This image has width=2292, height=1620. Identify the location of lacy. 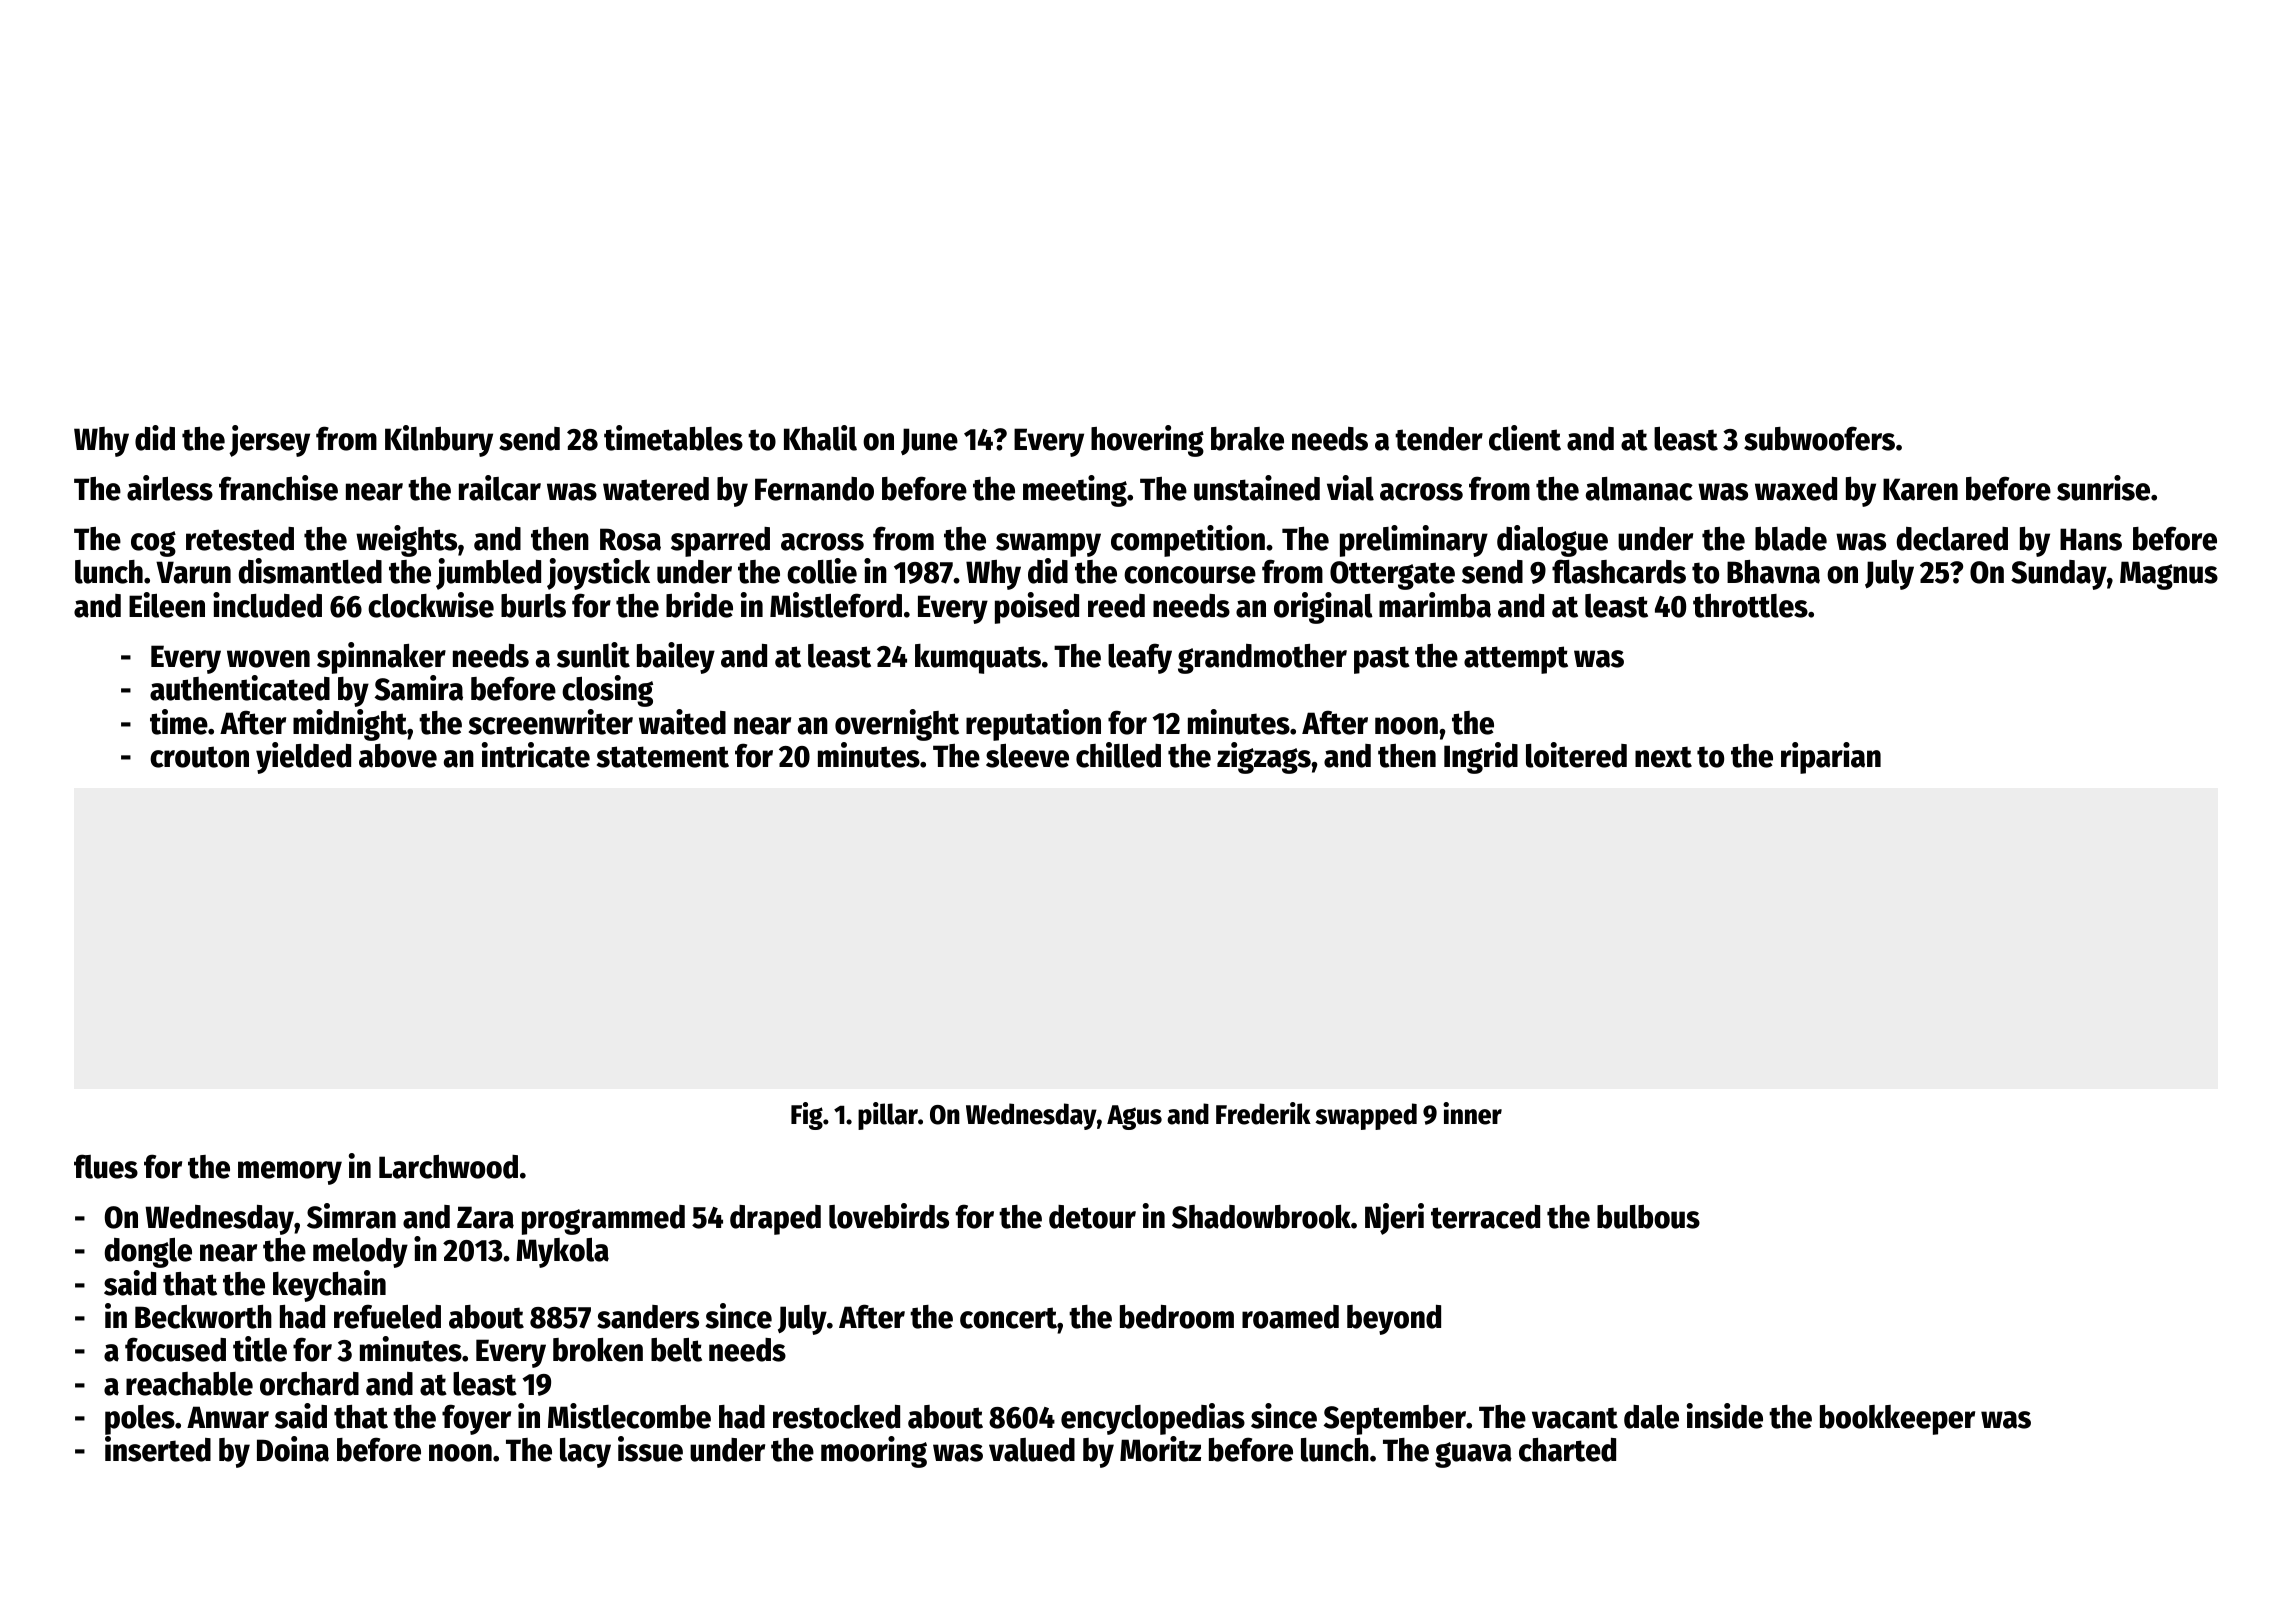
(585, 1453).
